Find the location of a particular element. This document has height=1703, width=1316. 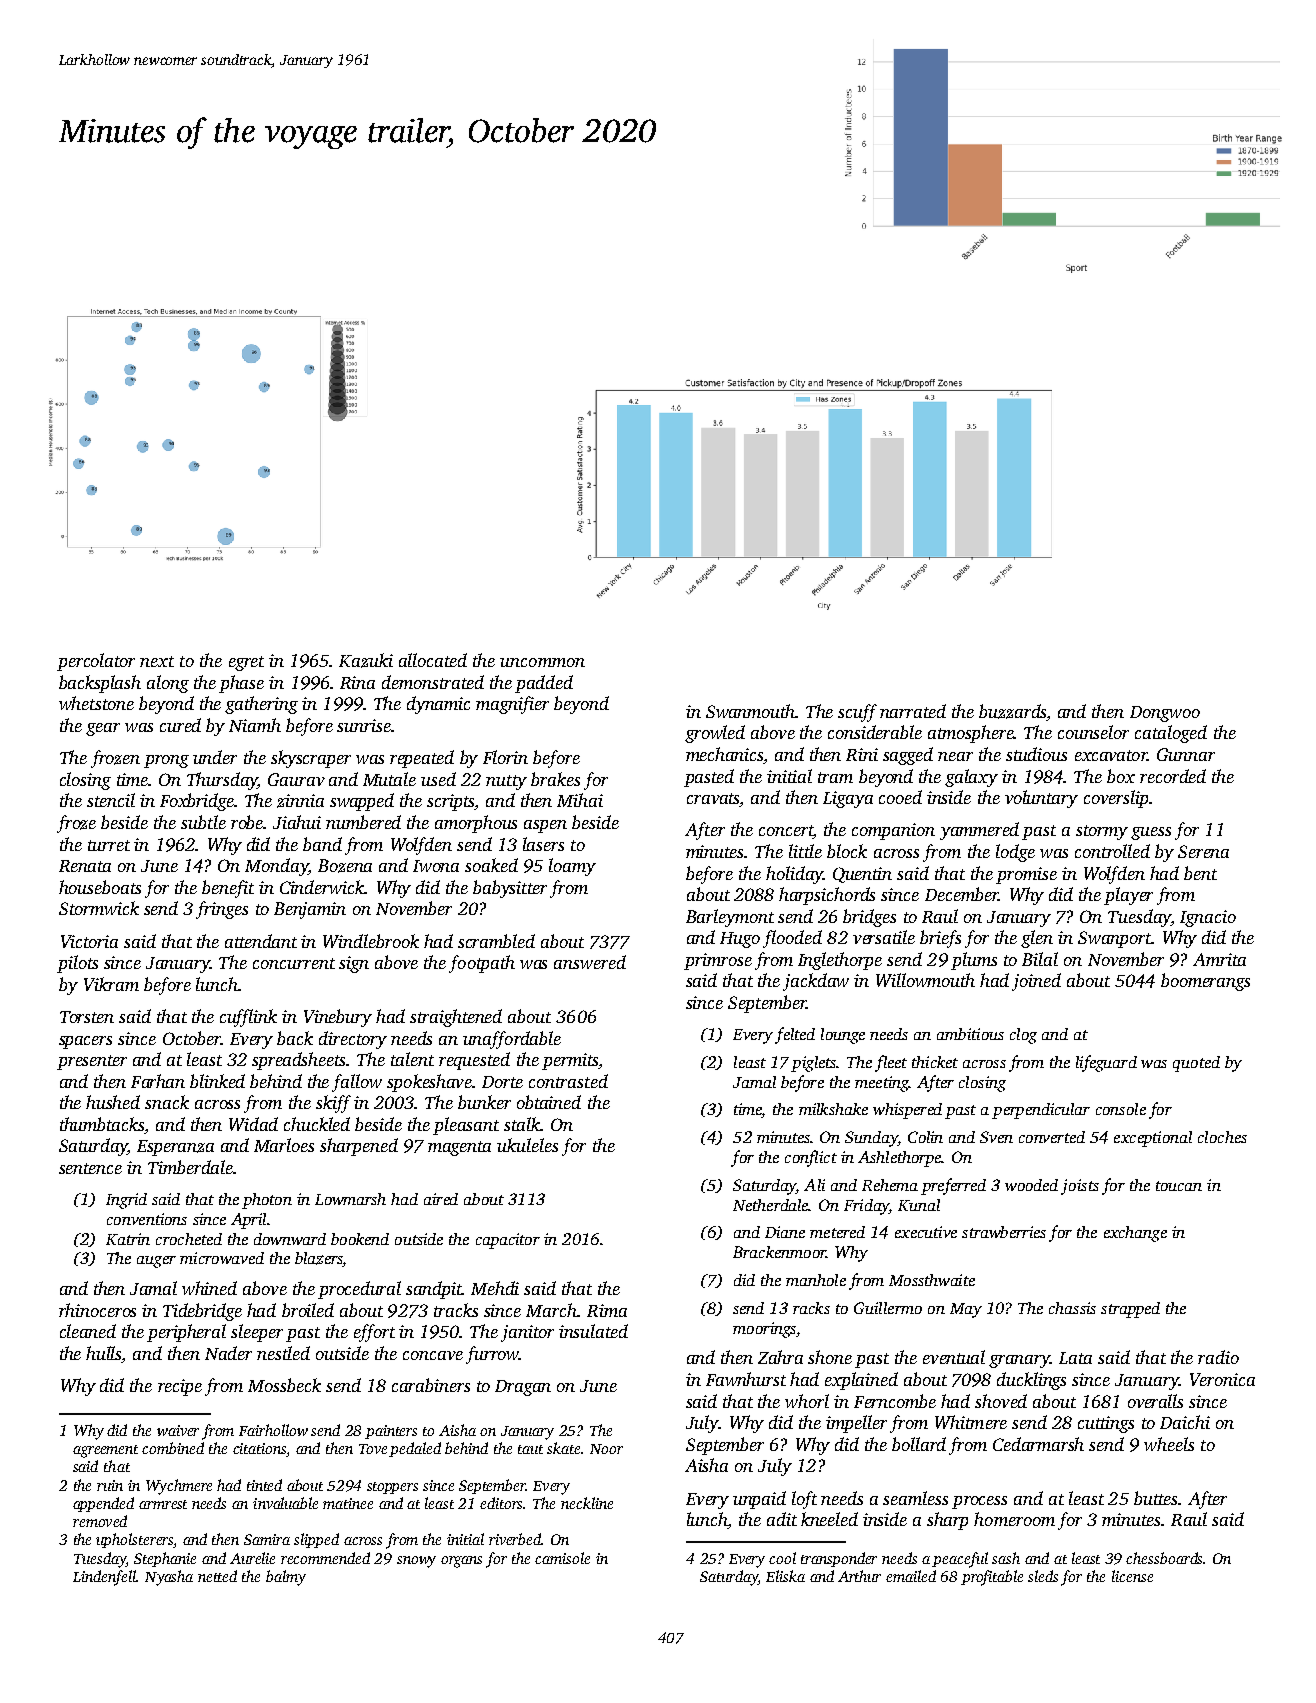

Foxbridge is located at coordinates (197, 802).
